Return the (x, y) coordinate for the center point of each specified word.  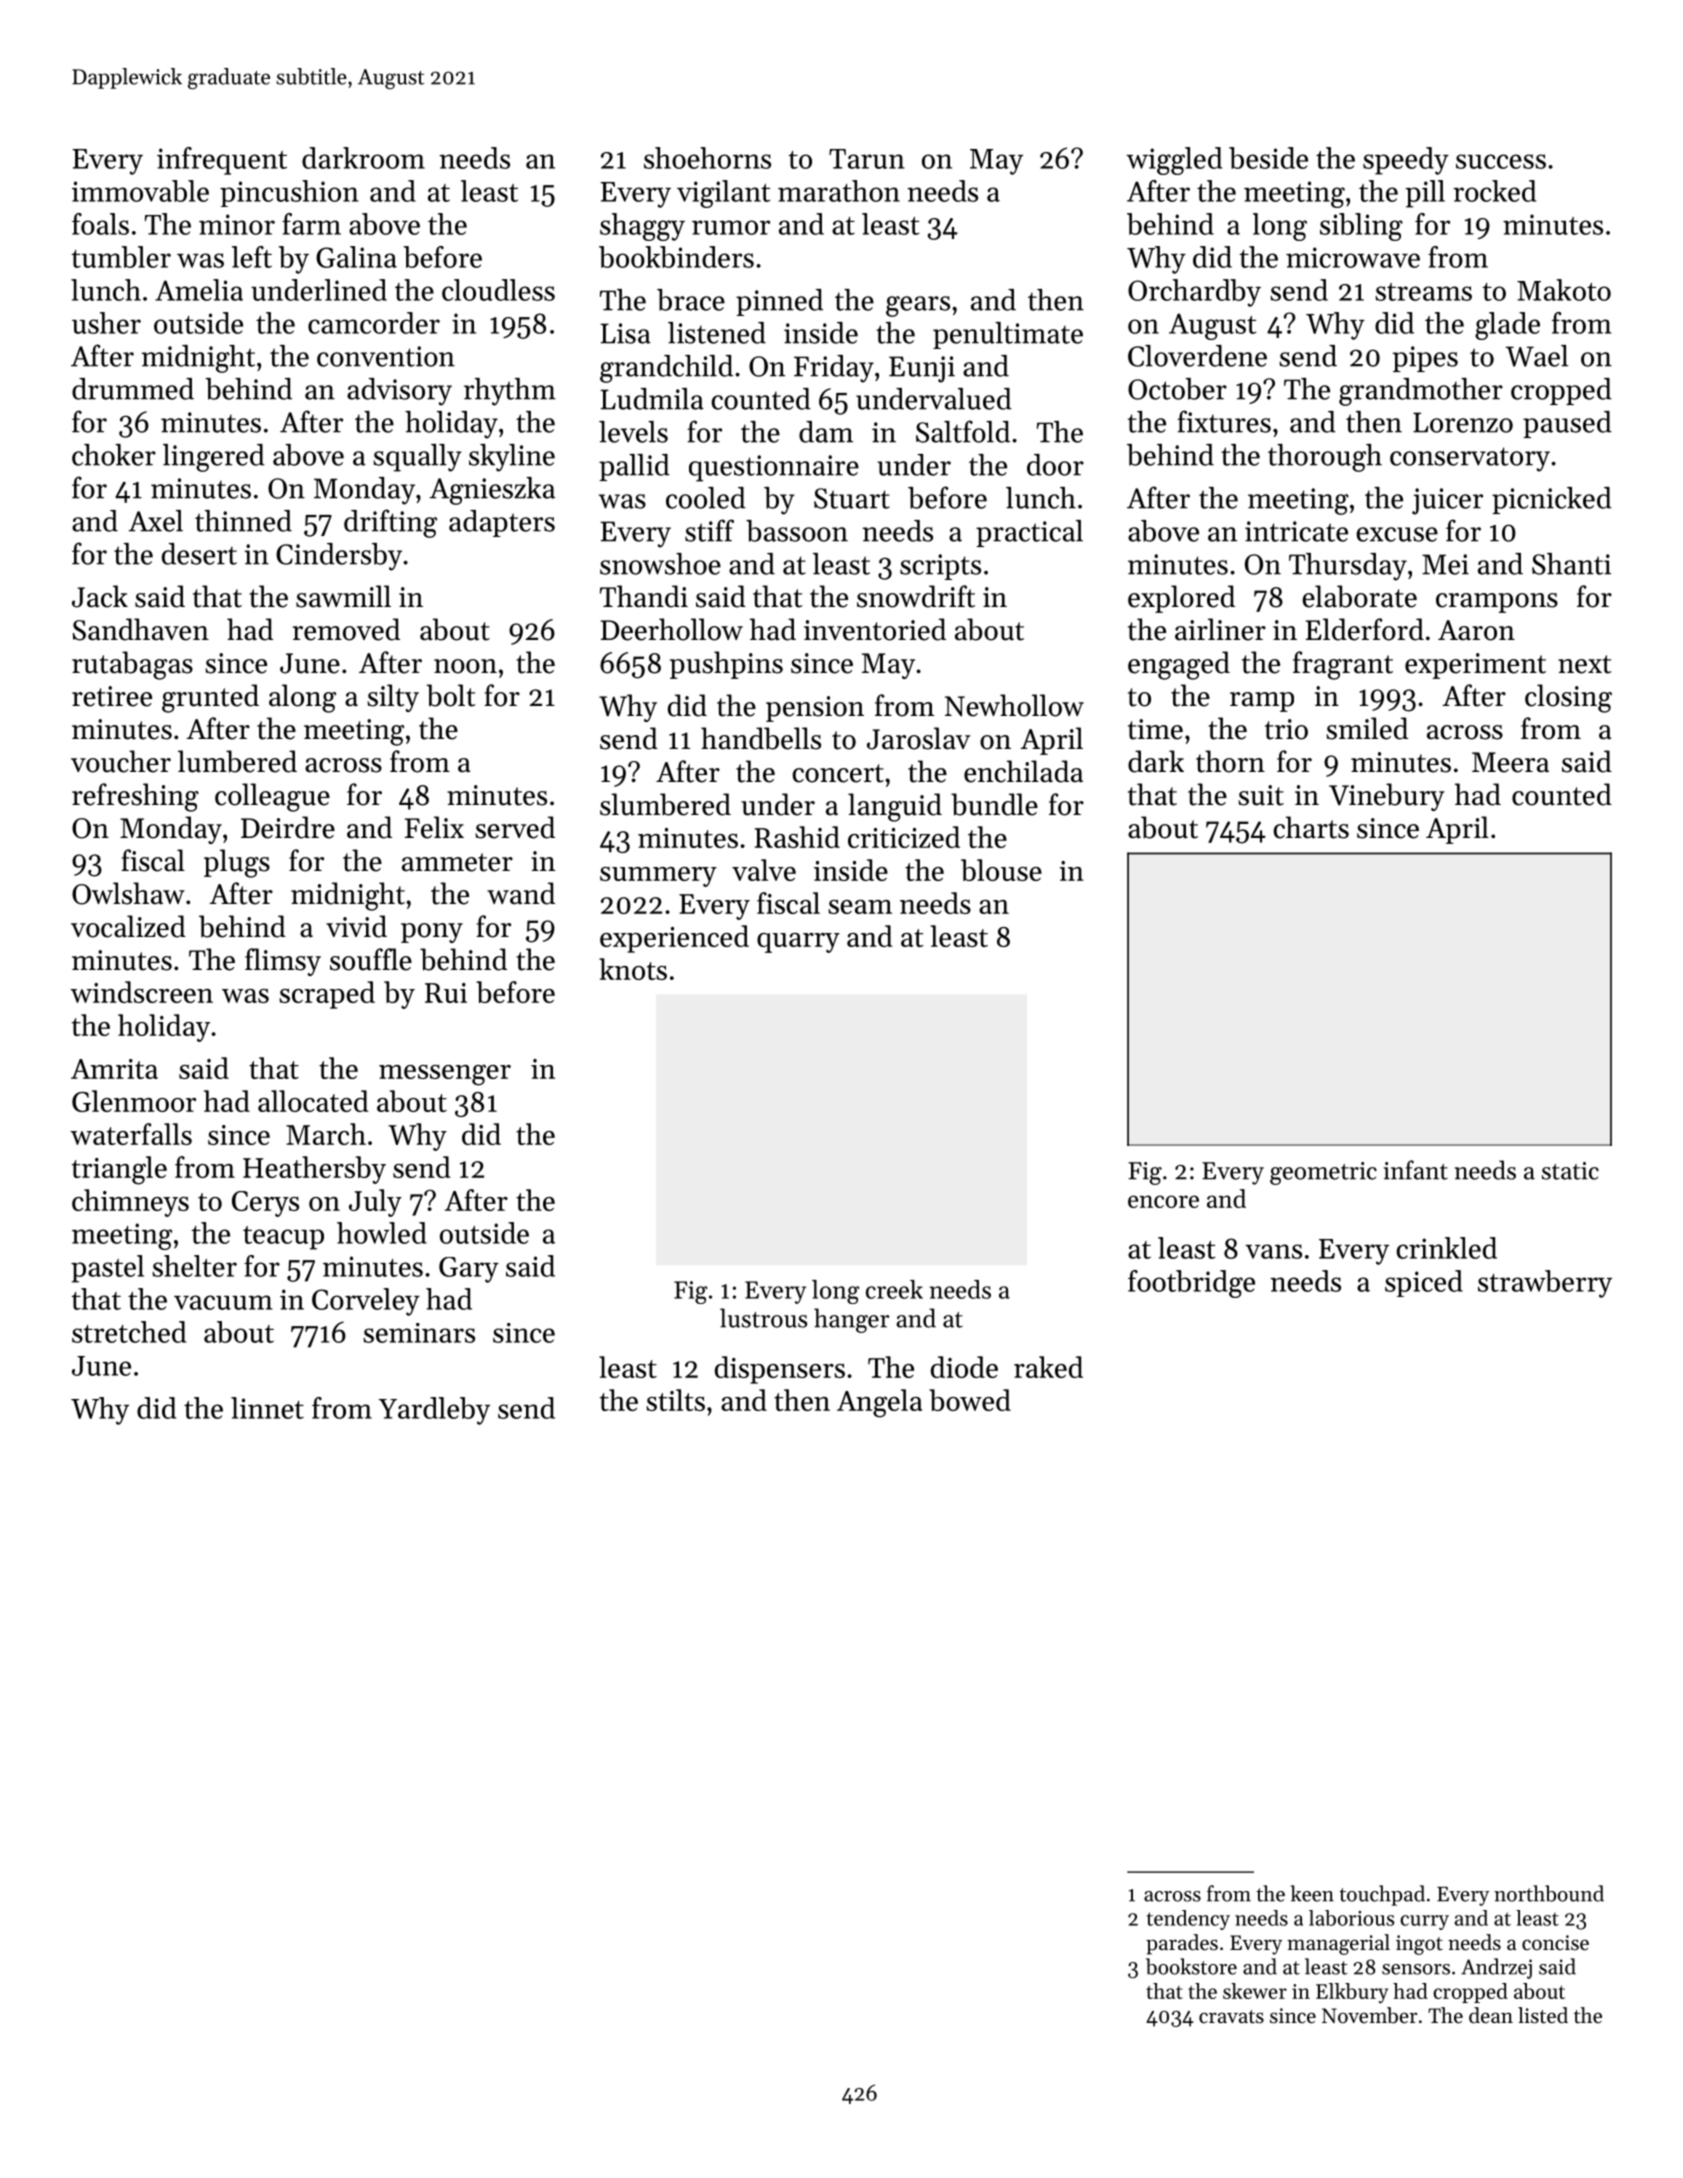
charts (1311, 827)
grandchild (666, 369)
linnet (267, 1408)
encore (1163, 1201)
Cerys (265, 1204)
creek (894, 1289)
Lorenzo (1463, 422)
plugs (237, 863)
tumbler (121, 257)
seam (860, 906)
